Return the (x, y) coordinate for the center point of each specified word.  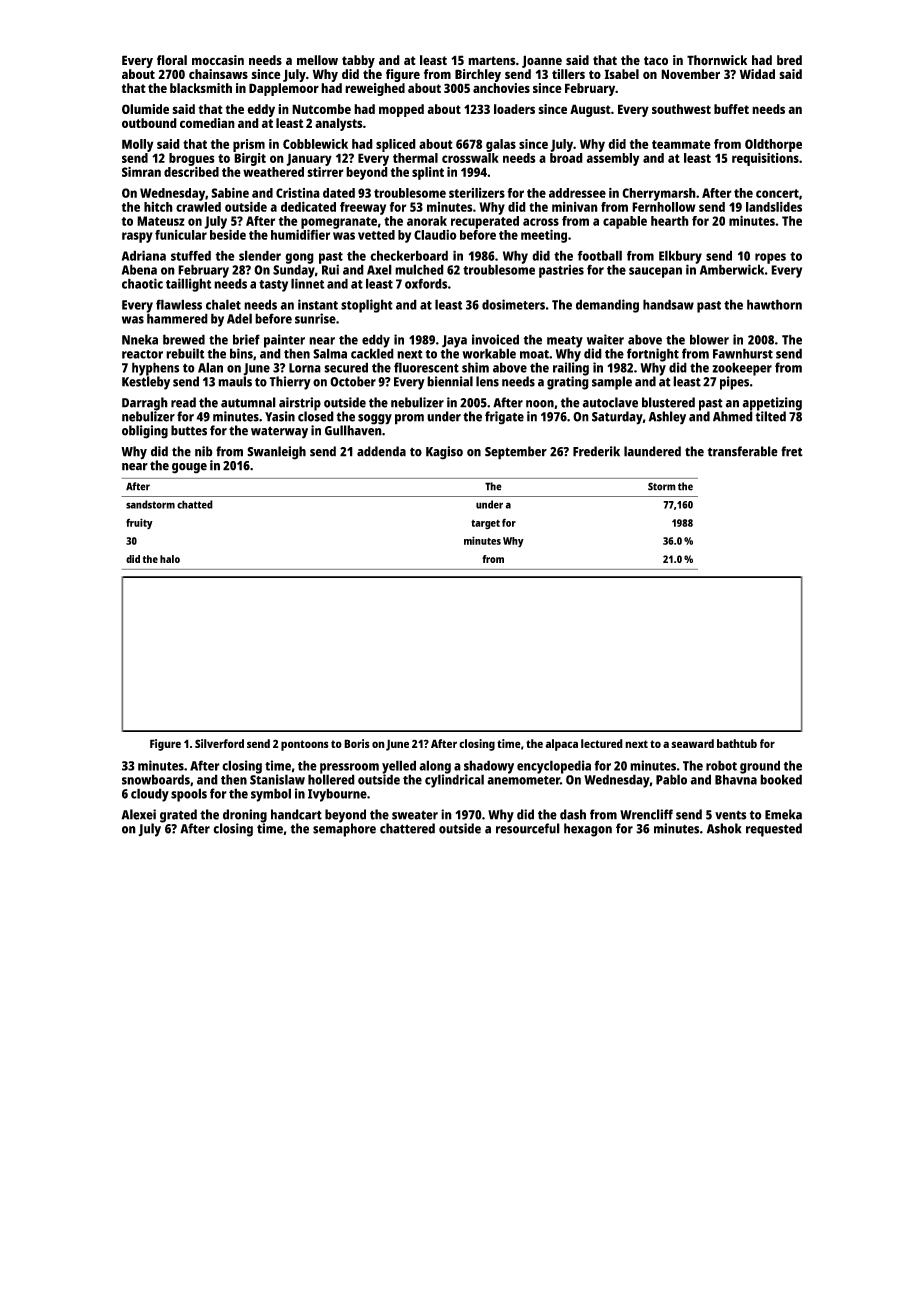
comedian (207, 123)
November (690, 74)
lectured (602, 743)
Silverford (219, 743)
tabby (358, 61)
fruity (139, 523)
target (485, 525)
